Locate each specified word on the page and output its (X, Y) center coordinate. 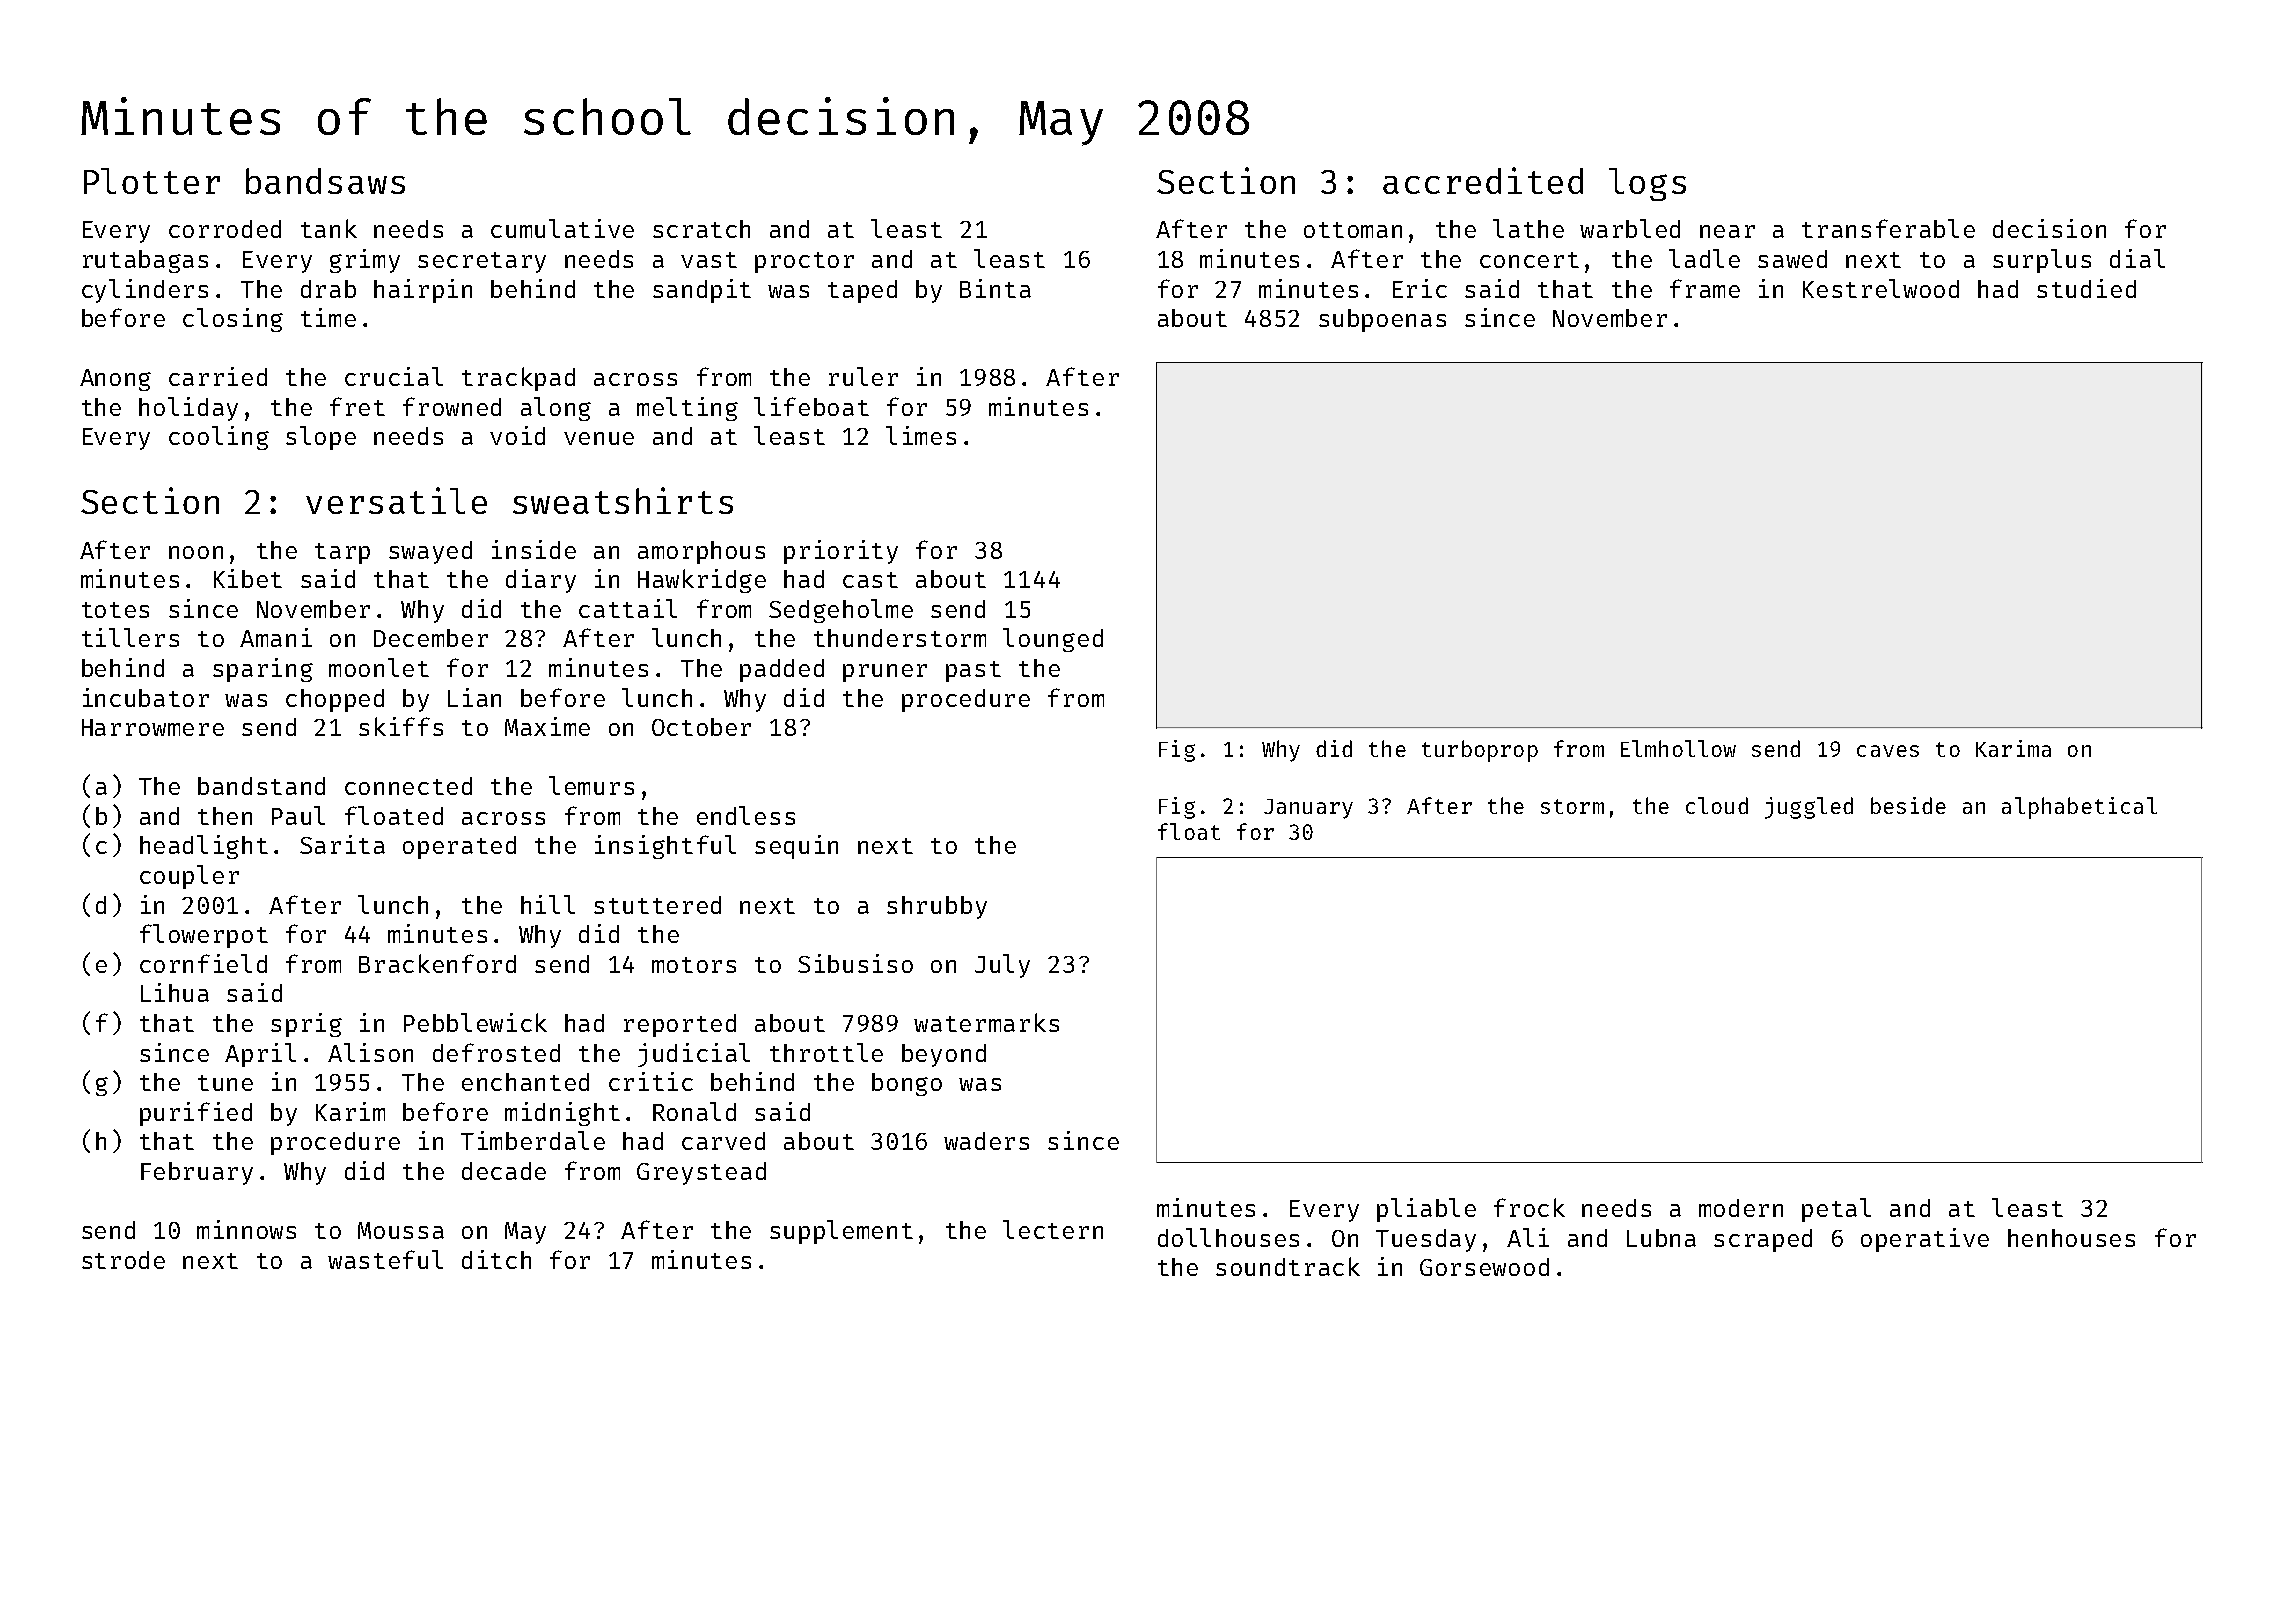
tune (225, 1083)
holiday (188, 409)
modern (1741, 1208)
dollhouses (1228, 1237)
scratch (701, 229)
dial (2137, 258)
